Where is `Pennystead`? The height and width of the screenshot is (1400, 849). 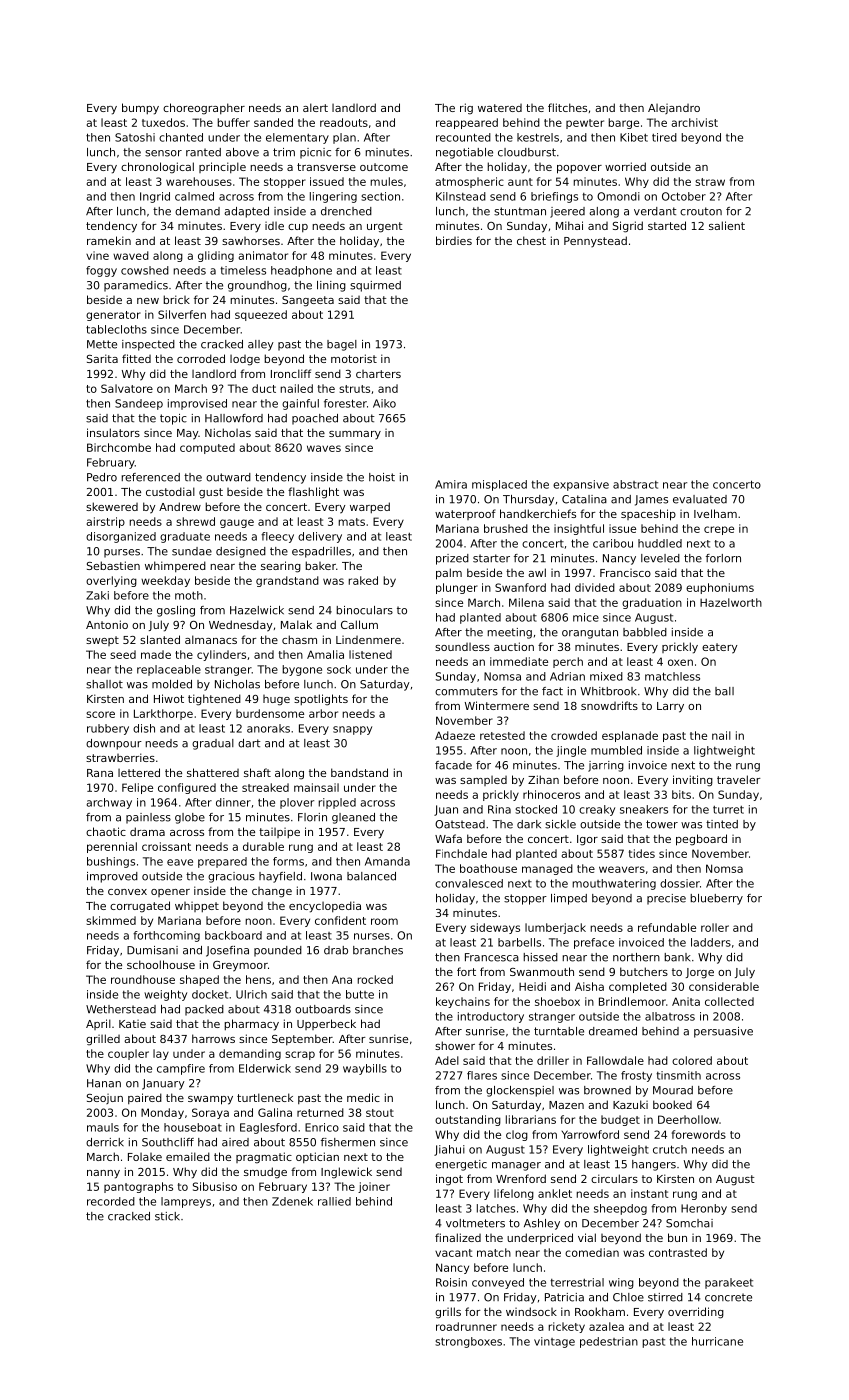
Pennystead is located at coordinates (595, 242).
